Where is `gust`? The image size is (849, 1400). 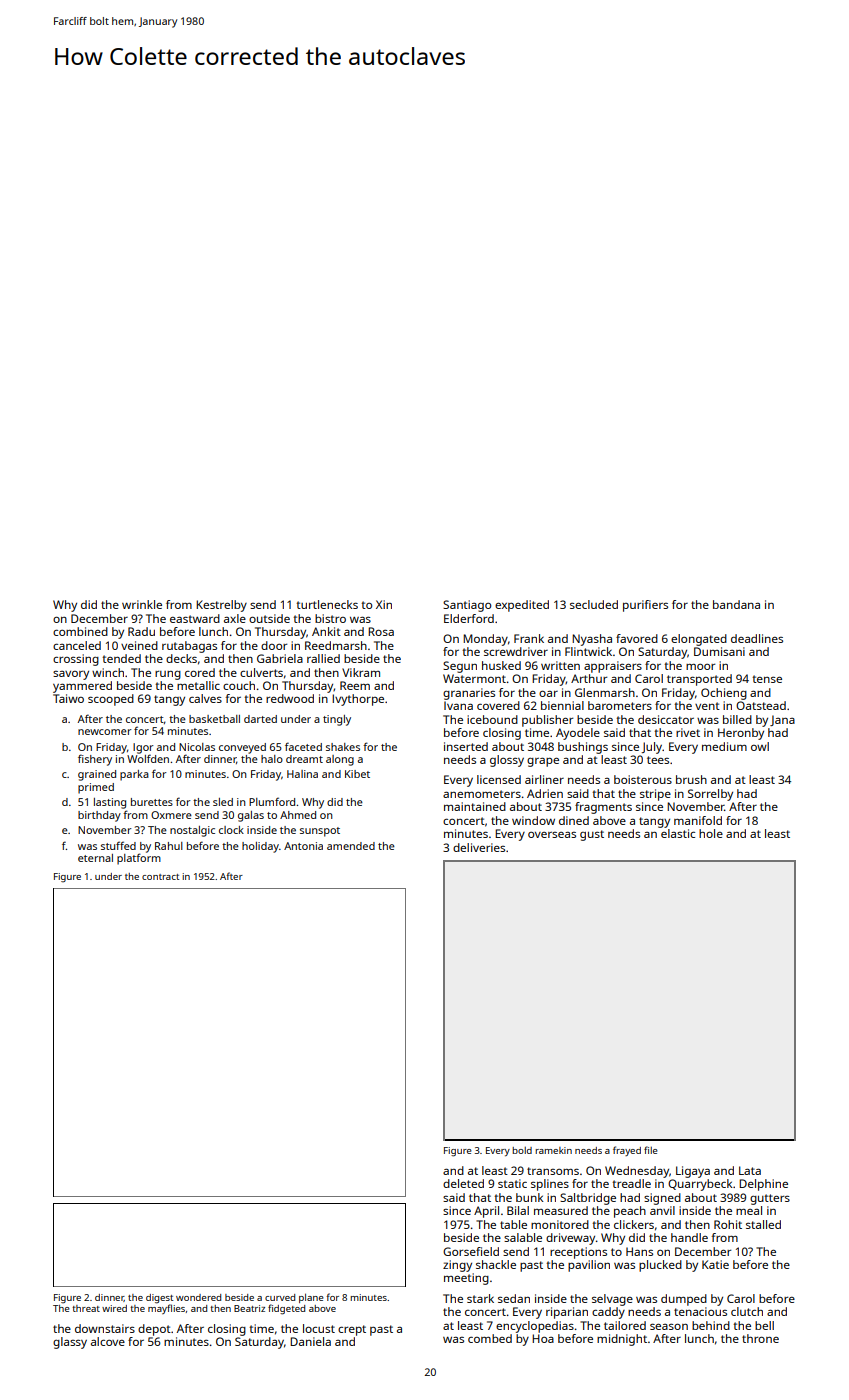
gust is located at coordinates (592, 835).
